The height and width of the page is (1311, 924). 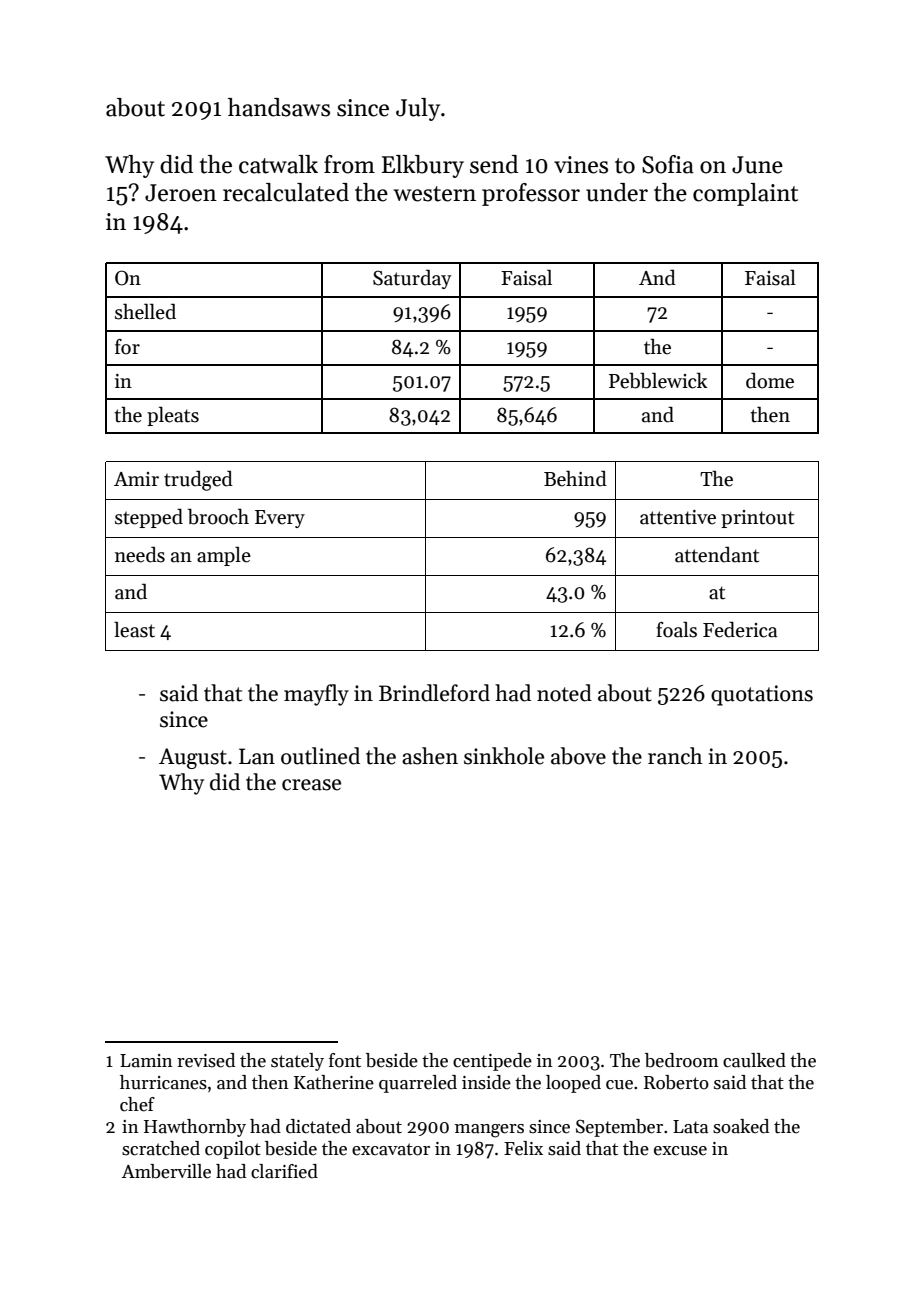 What do you see at coordinates (717, 554) in the page?
I see `attendant` at bounding box center [717, 554].
